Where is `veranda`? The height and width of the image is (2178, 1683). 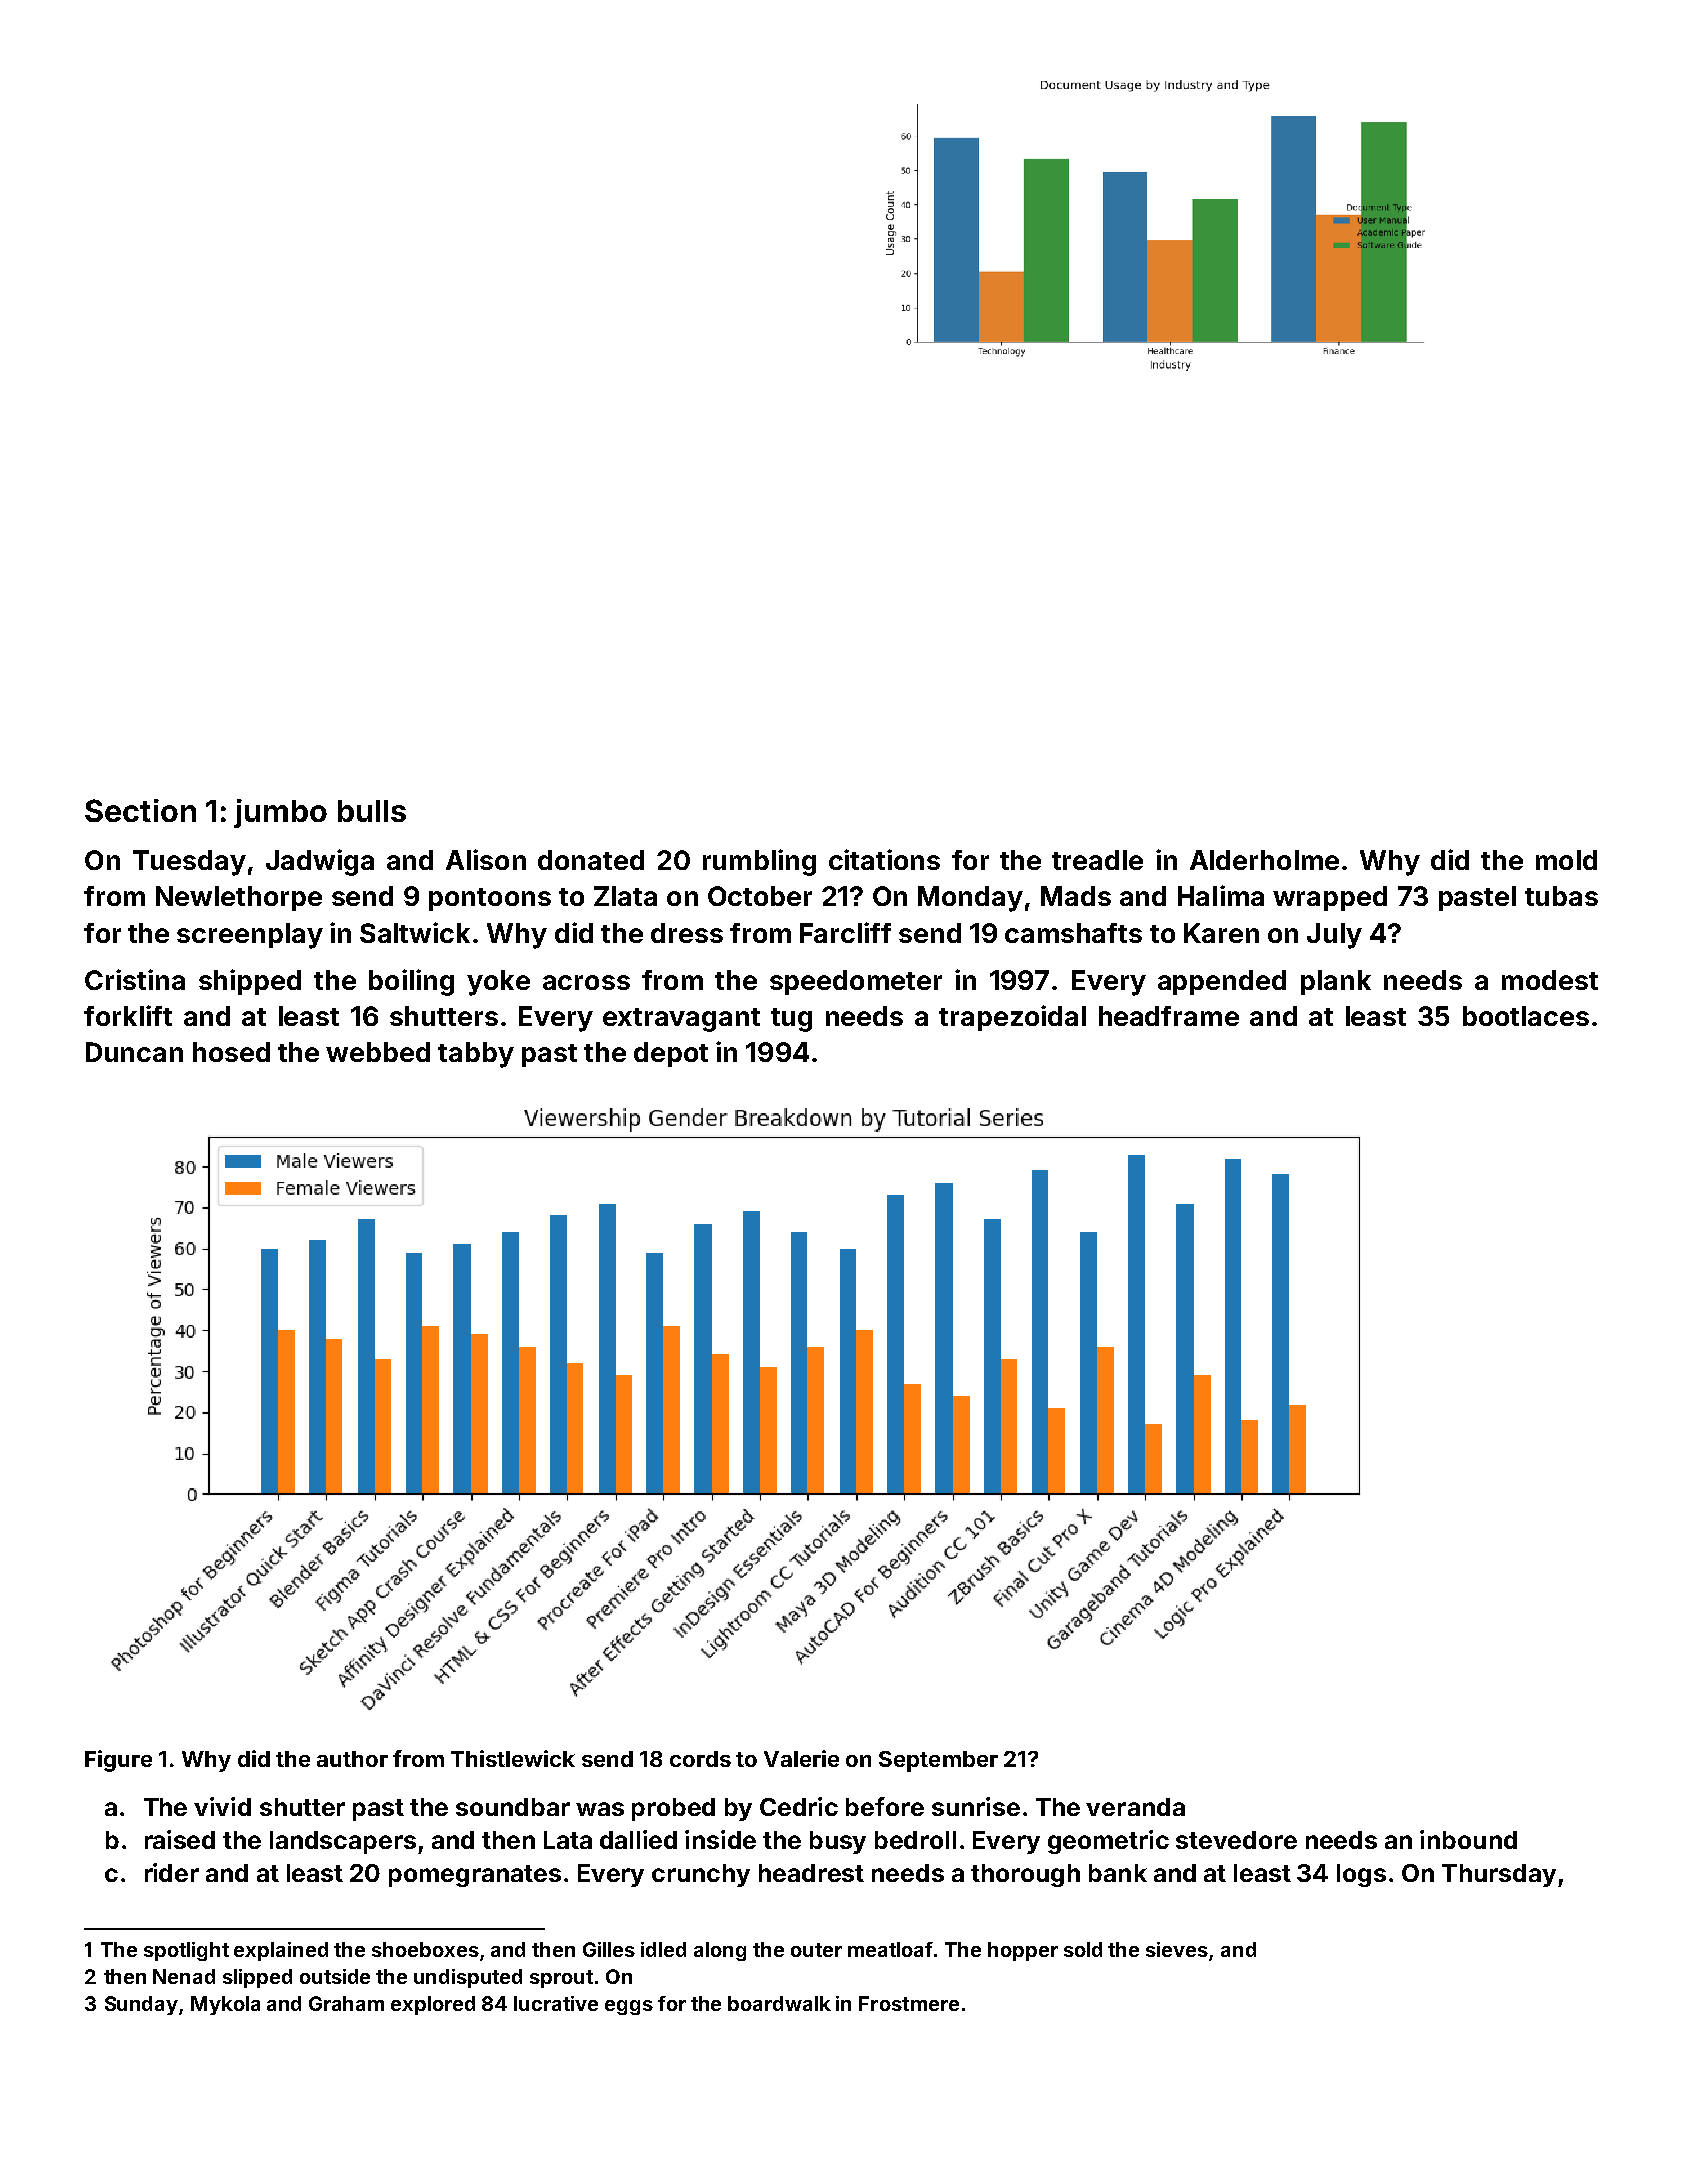 veranda is located at coordinates (1135, 1807).
